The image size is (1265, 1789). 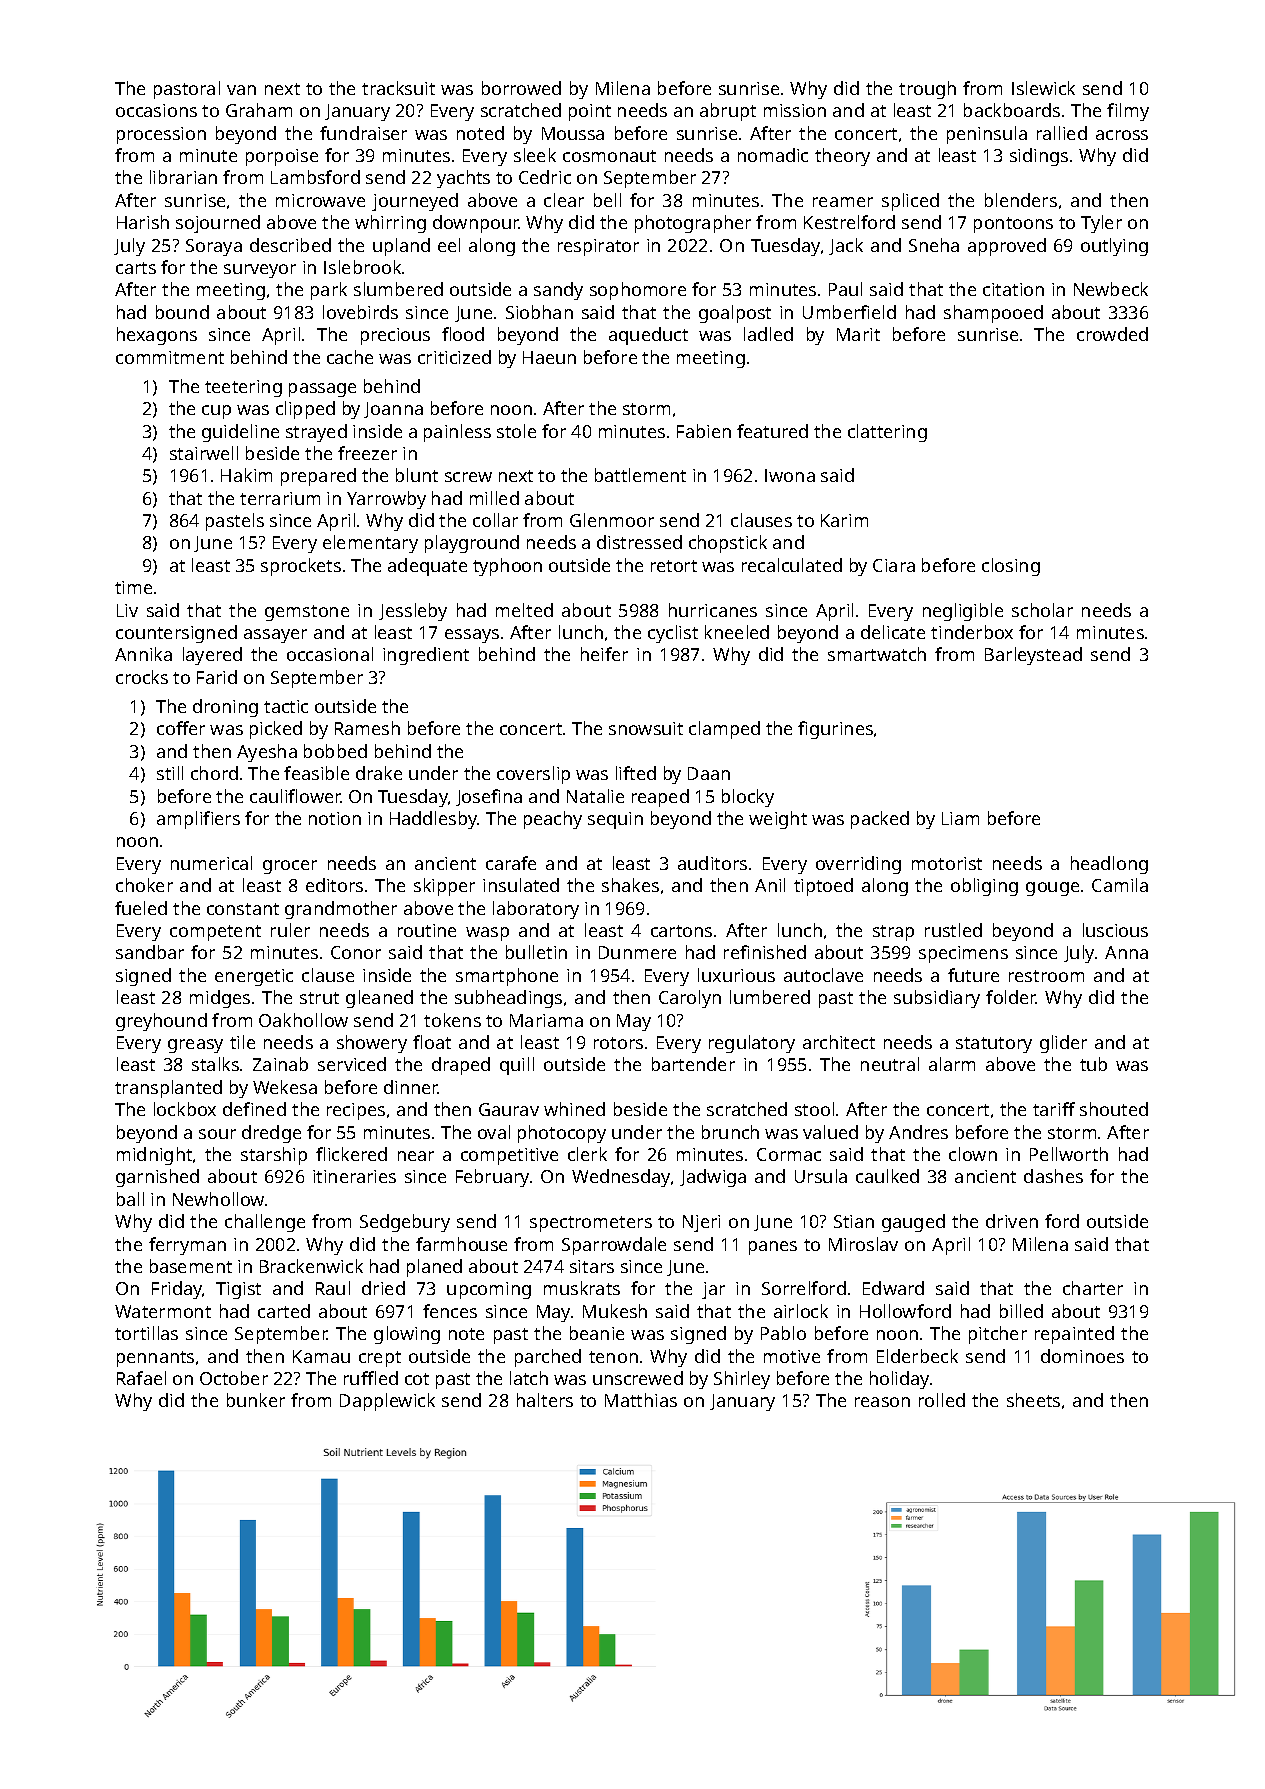 What do you see at coordinates (487, 934) in the screenshot?
I see `wasp` at bounding box center [487, 934].
